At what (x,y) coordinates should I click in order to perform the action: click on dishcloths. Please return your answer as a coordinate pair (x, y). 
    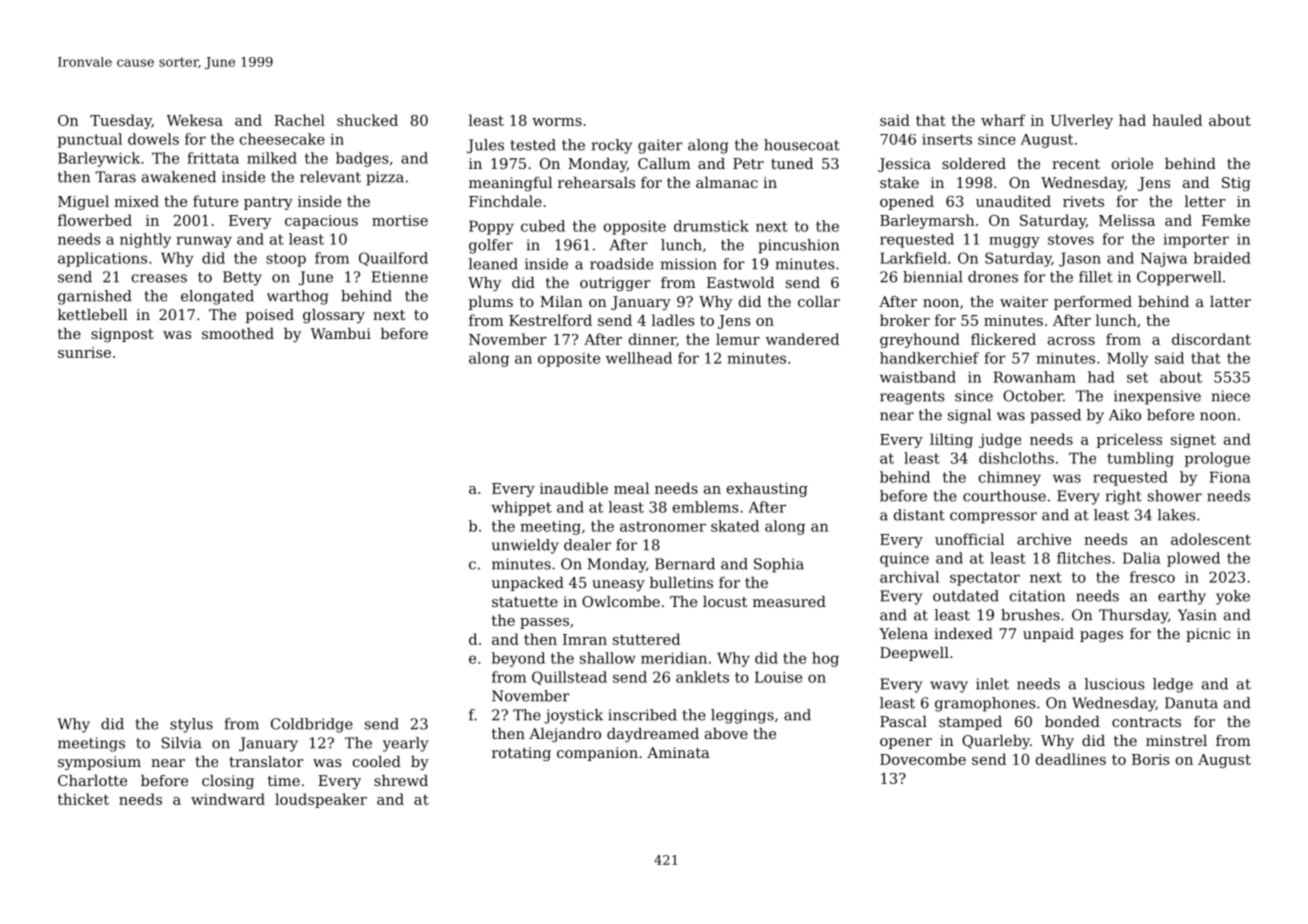
    Looking at the image, I should click on (1016, 458).
